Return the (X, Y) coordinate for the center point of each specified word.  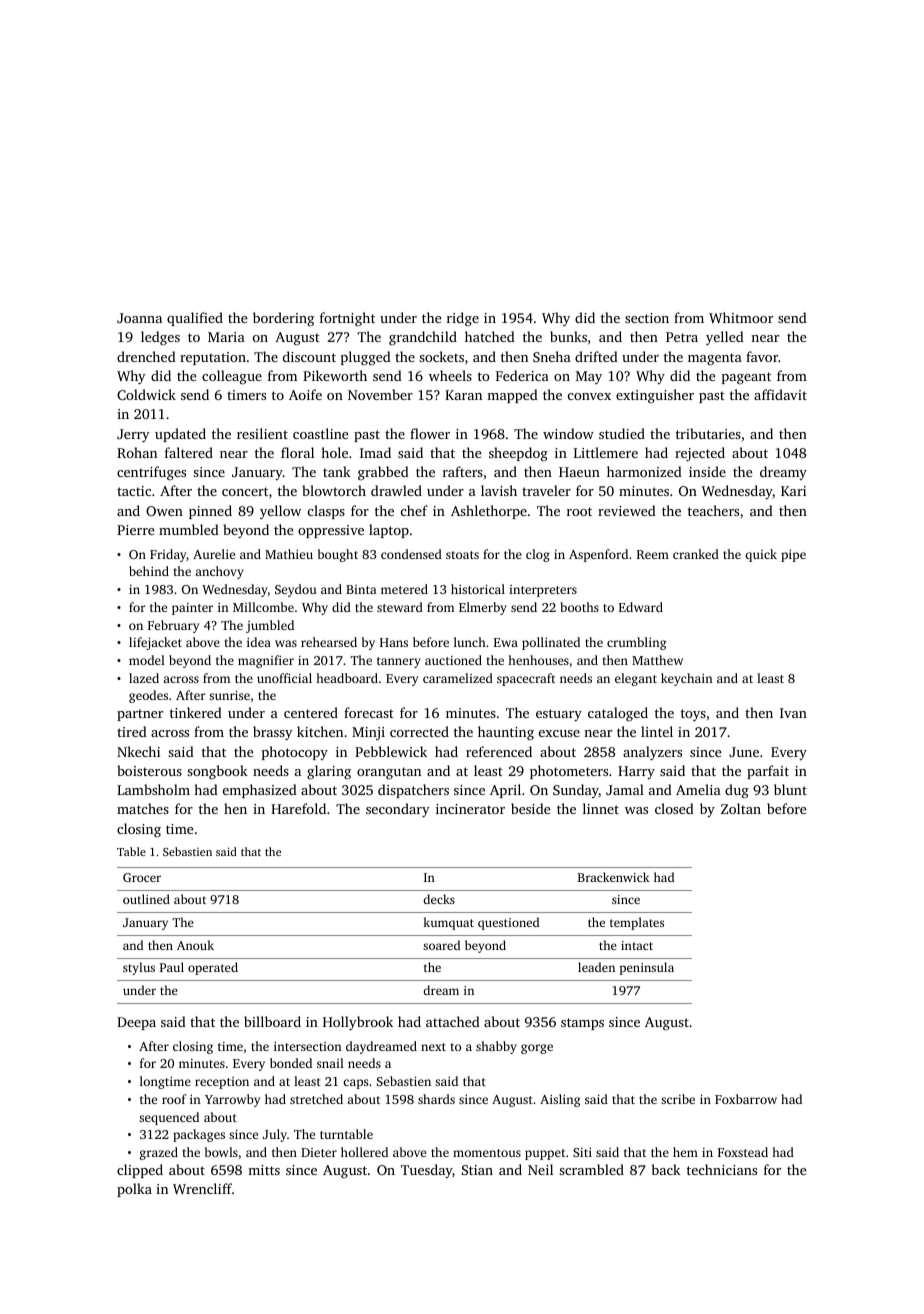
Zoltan (741, 808)
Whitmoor (741, 317)
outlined (146, 899)
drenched (146, 356)
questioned (508, 923)
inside (707, 471)
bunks (568, 336)
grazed (159, 1153)
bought (338, 555)
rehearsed (329, 642)
